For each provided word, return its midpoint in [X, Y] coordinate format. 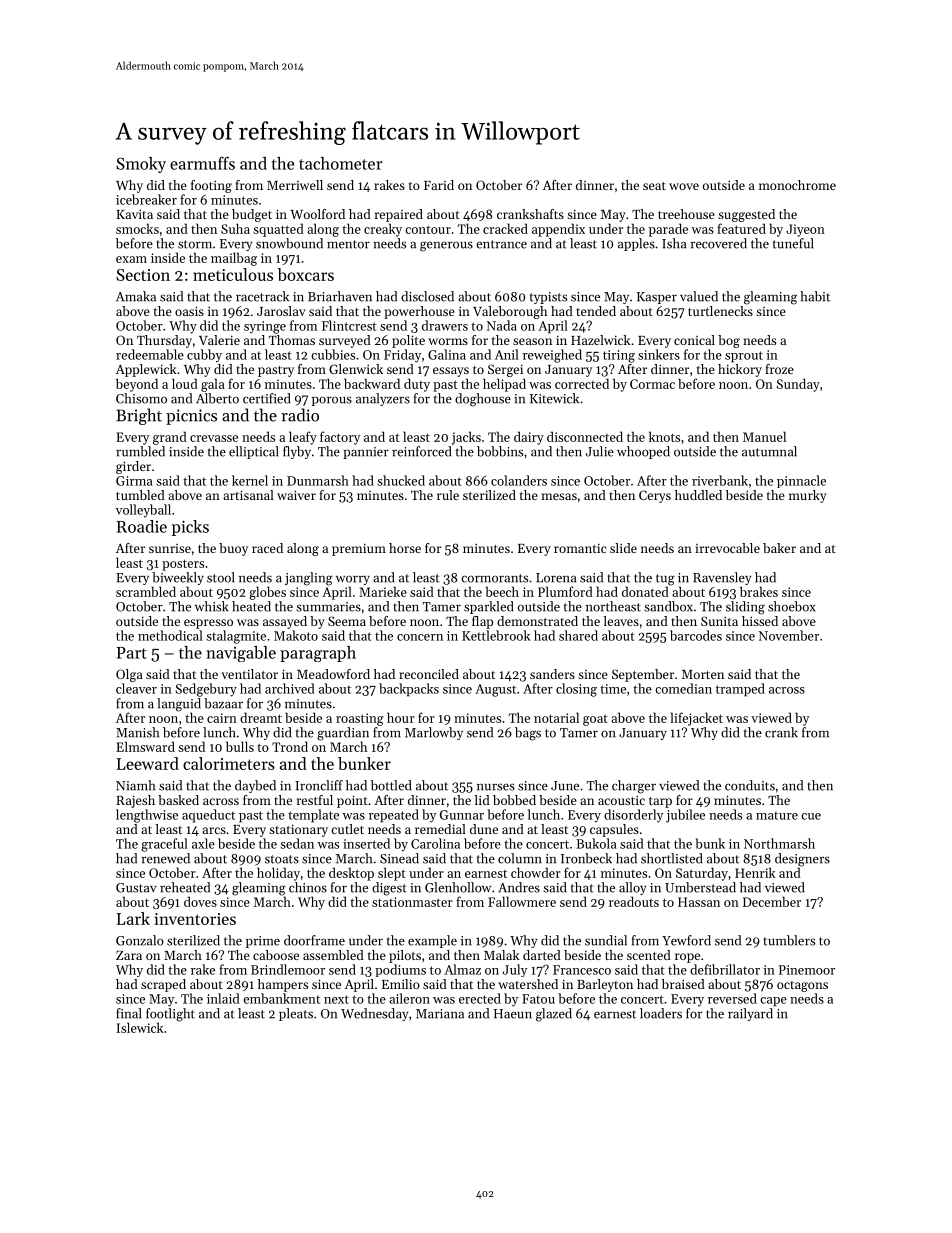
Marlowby [434, 733]
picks [190, 528]
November [789, 635]
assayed [285, 622]
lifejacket [697, 719]
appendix [558, 230]
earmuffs [202, 163]
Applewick [146, 370]
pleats [296, 1014]
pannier [366, 453]
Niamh [135, 785]
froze [779, 369]
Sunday [798, 385]
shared [578, 635]
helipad [504, 385]
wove [684, 186]
